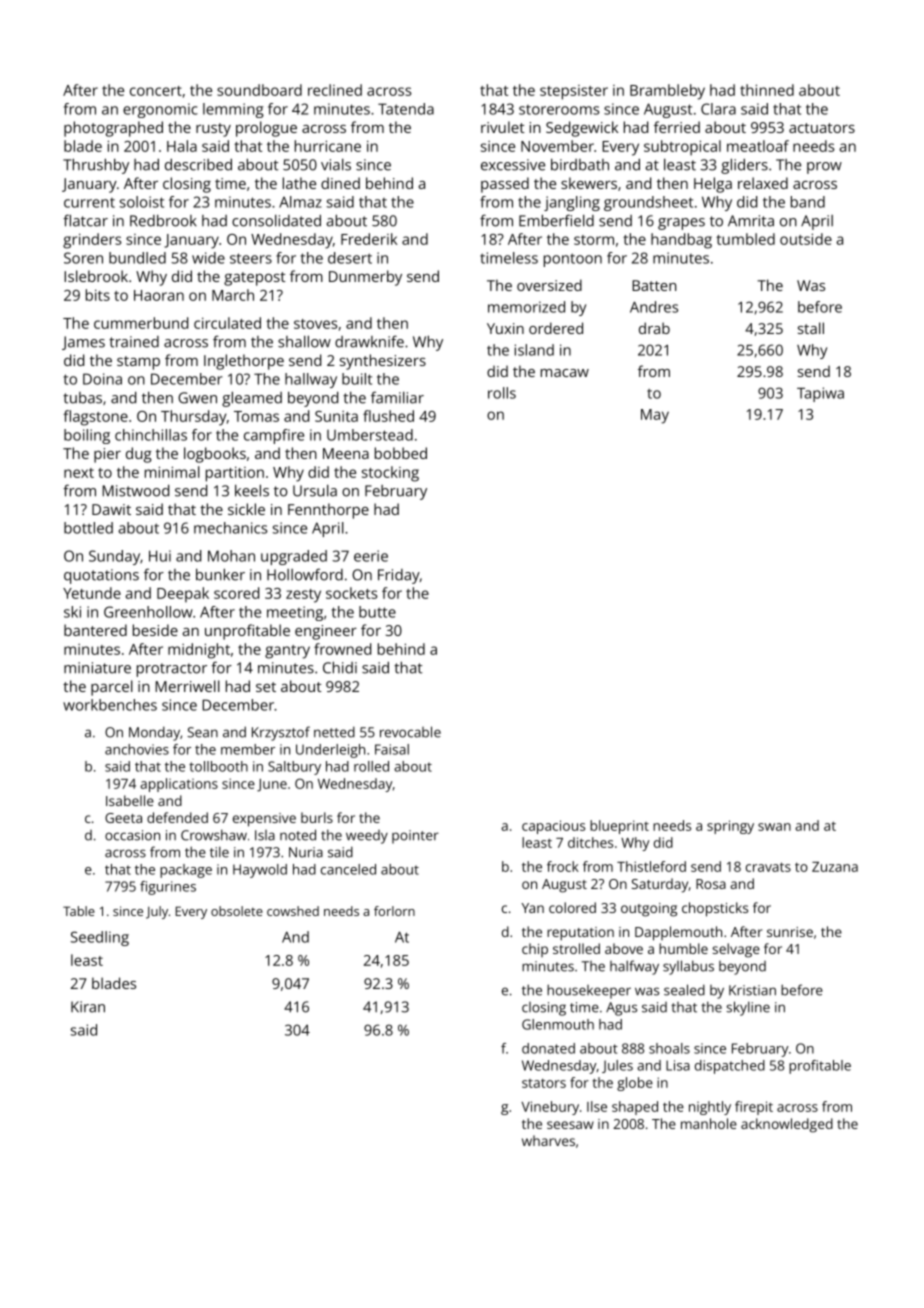  Describe the element at coordinates (113, 129) in the image. I see `photographed` at that location.
